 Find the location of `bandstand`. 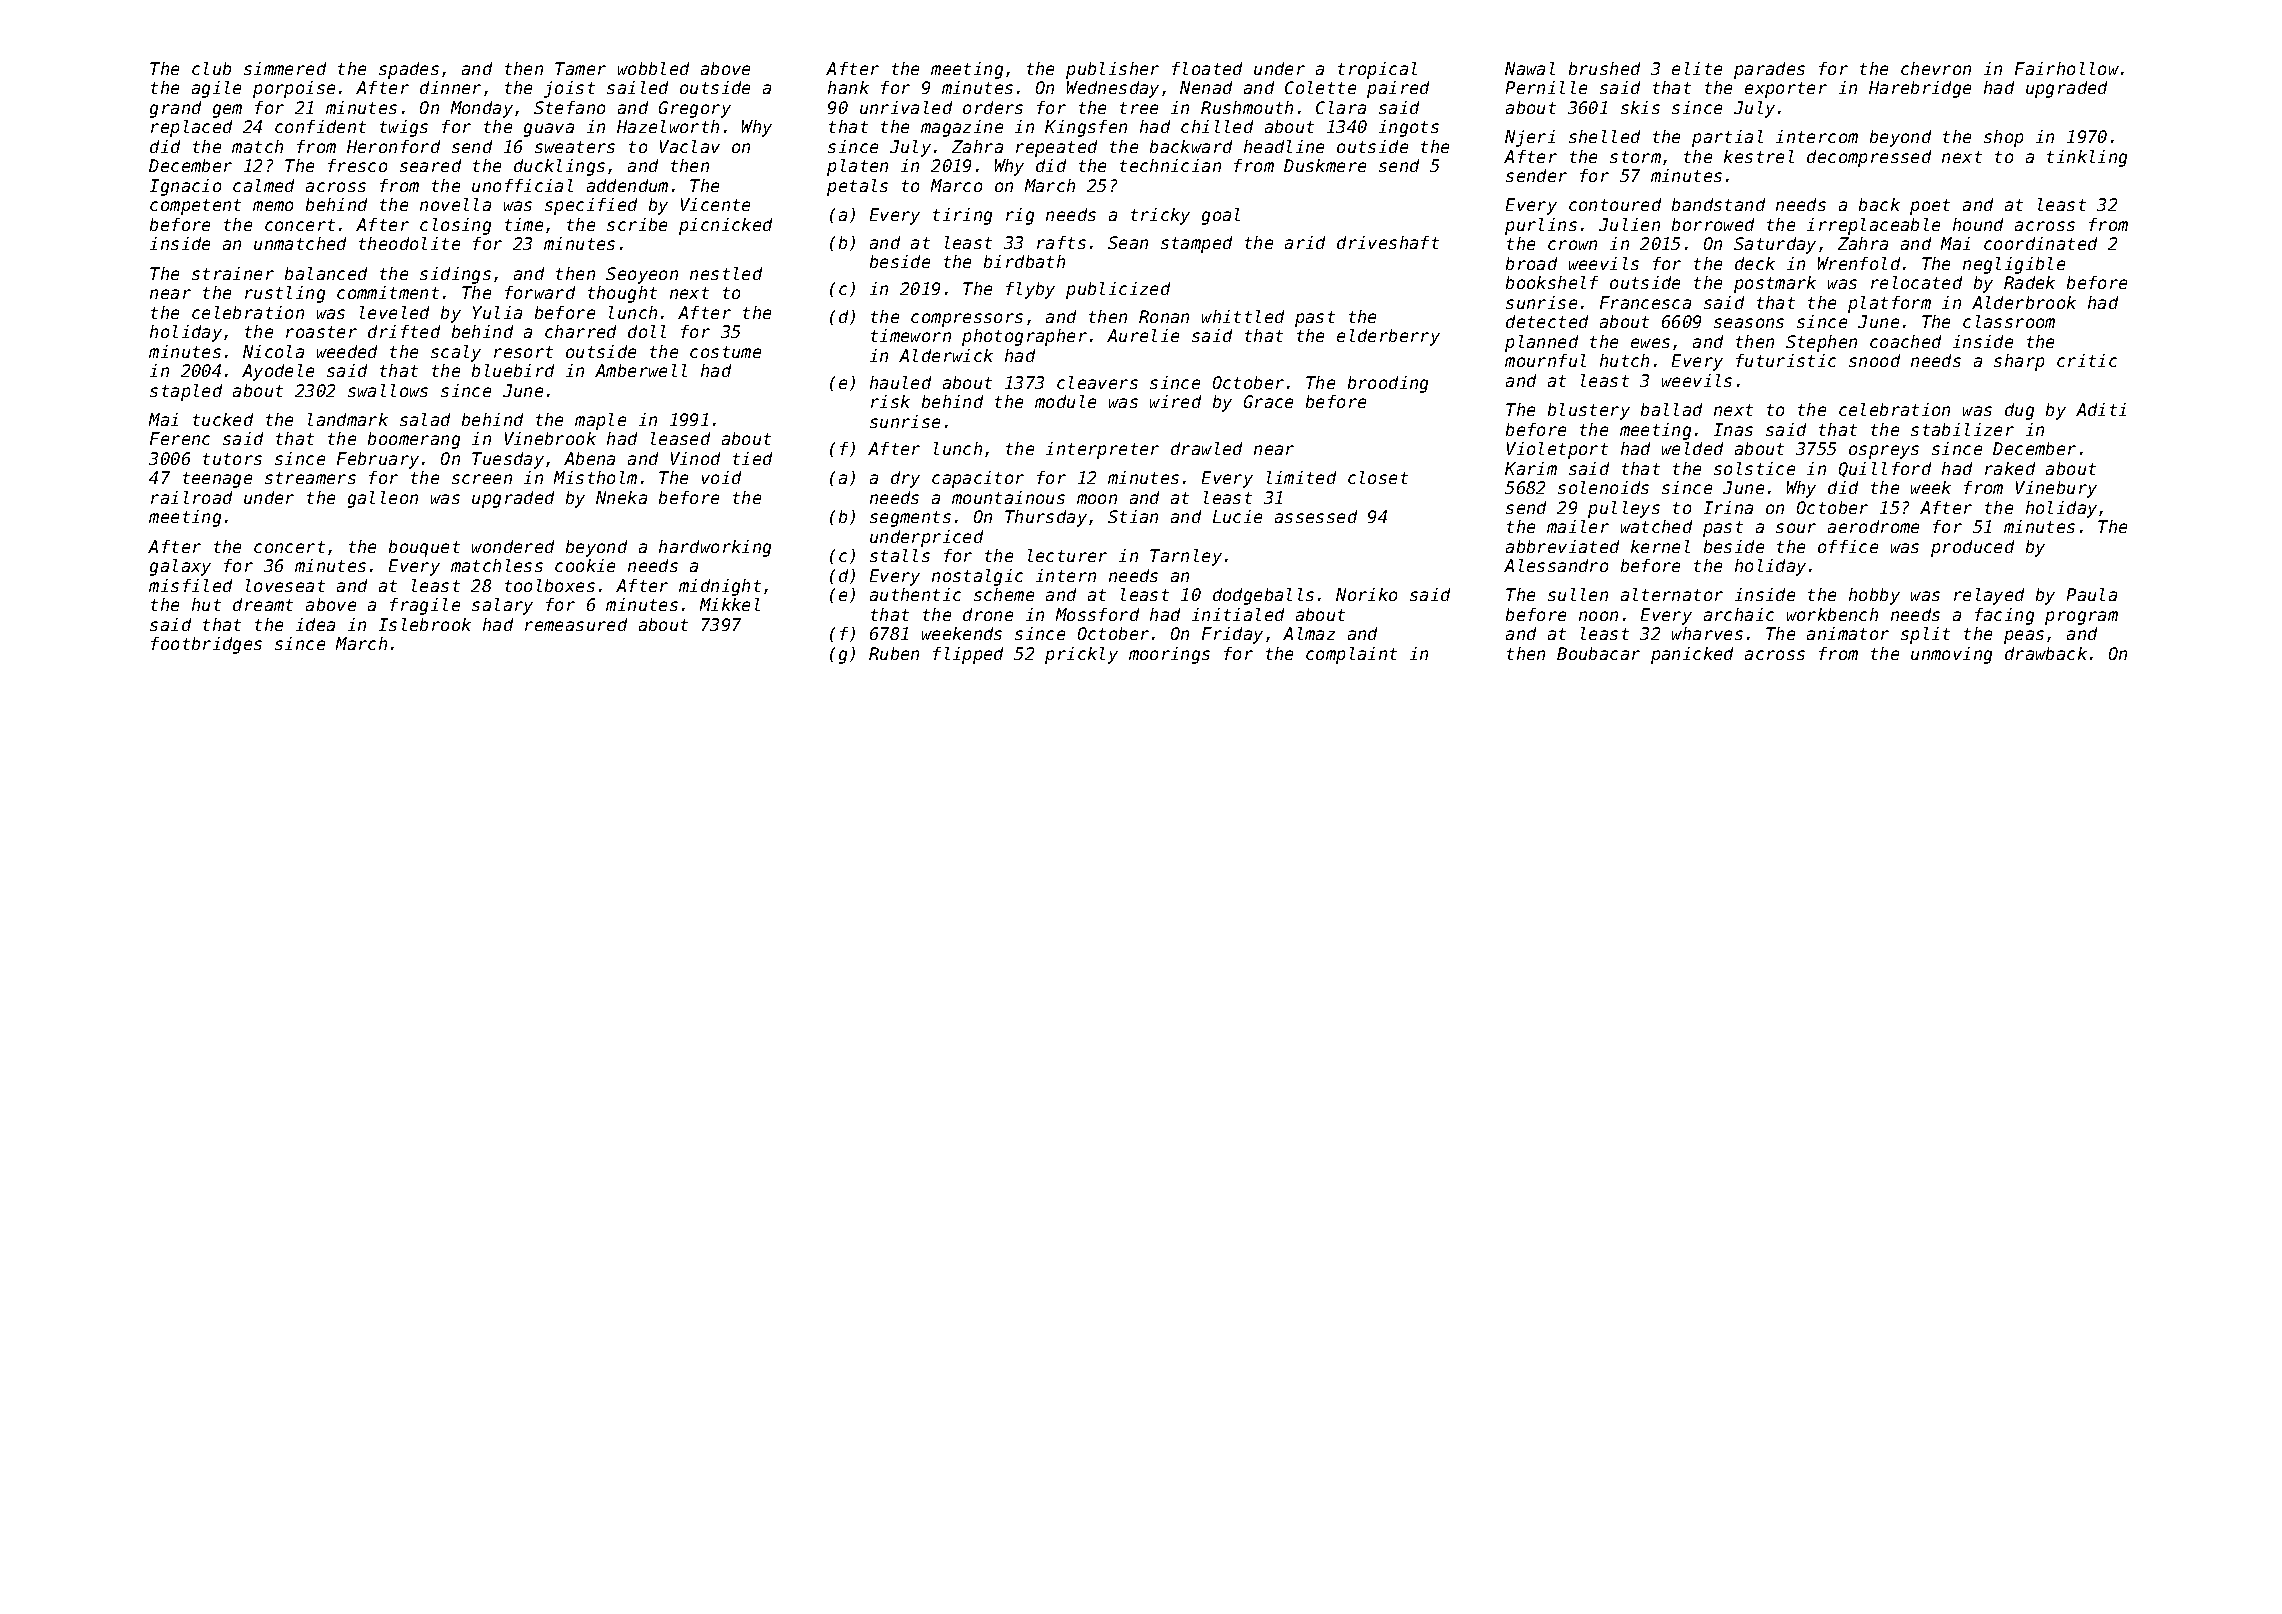

bandstand is located at coordinates (1718, 204).
